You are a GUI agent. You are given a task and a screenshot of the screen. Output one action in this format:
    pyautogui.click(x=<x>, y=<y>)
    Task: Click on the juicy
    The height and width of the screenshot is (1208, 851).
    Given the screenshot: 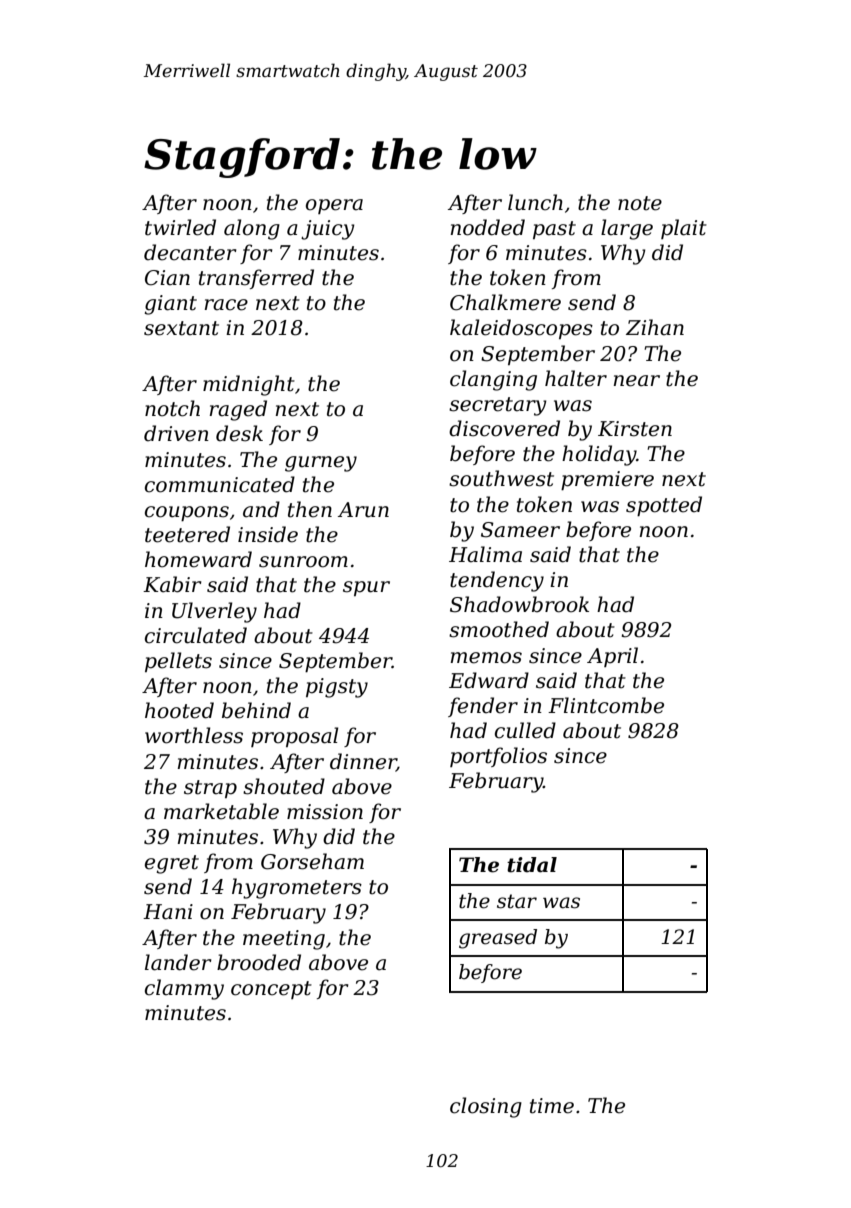 What is the action you would take?
    pyautogui.click(x=327, y=230)
